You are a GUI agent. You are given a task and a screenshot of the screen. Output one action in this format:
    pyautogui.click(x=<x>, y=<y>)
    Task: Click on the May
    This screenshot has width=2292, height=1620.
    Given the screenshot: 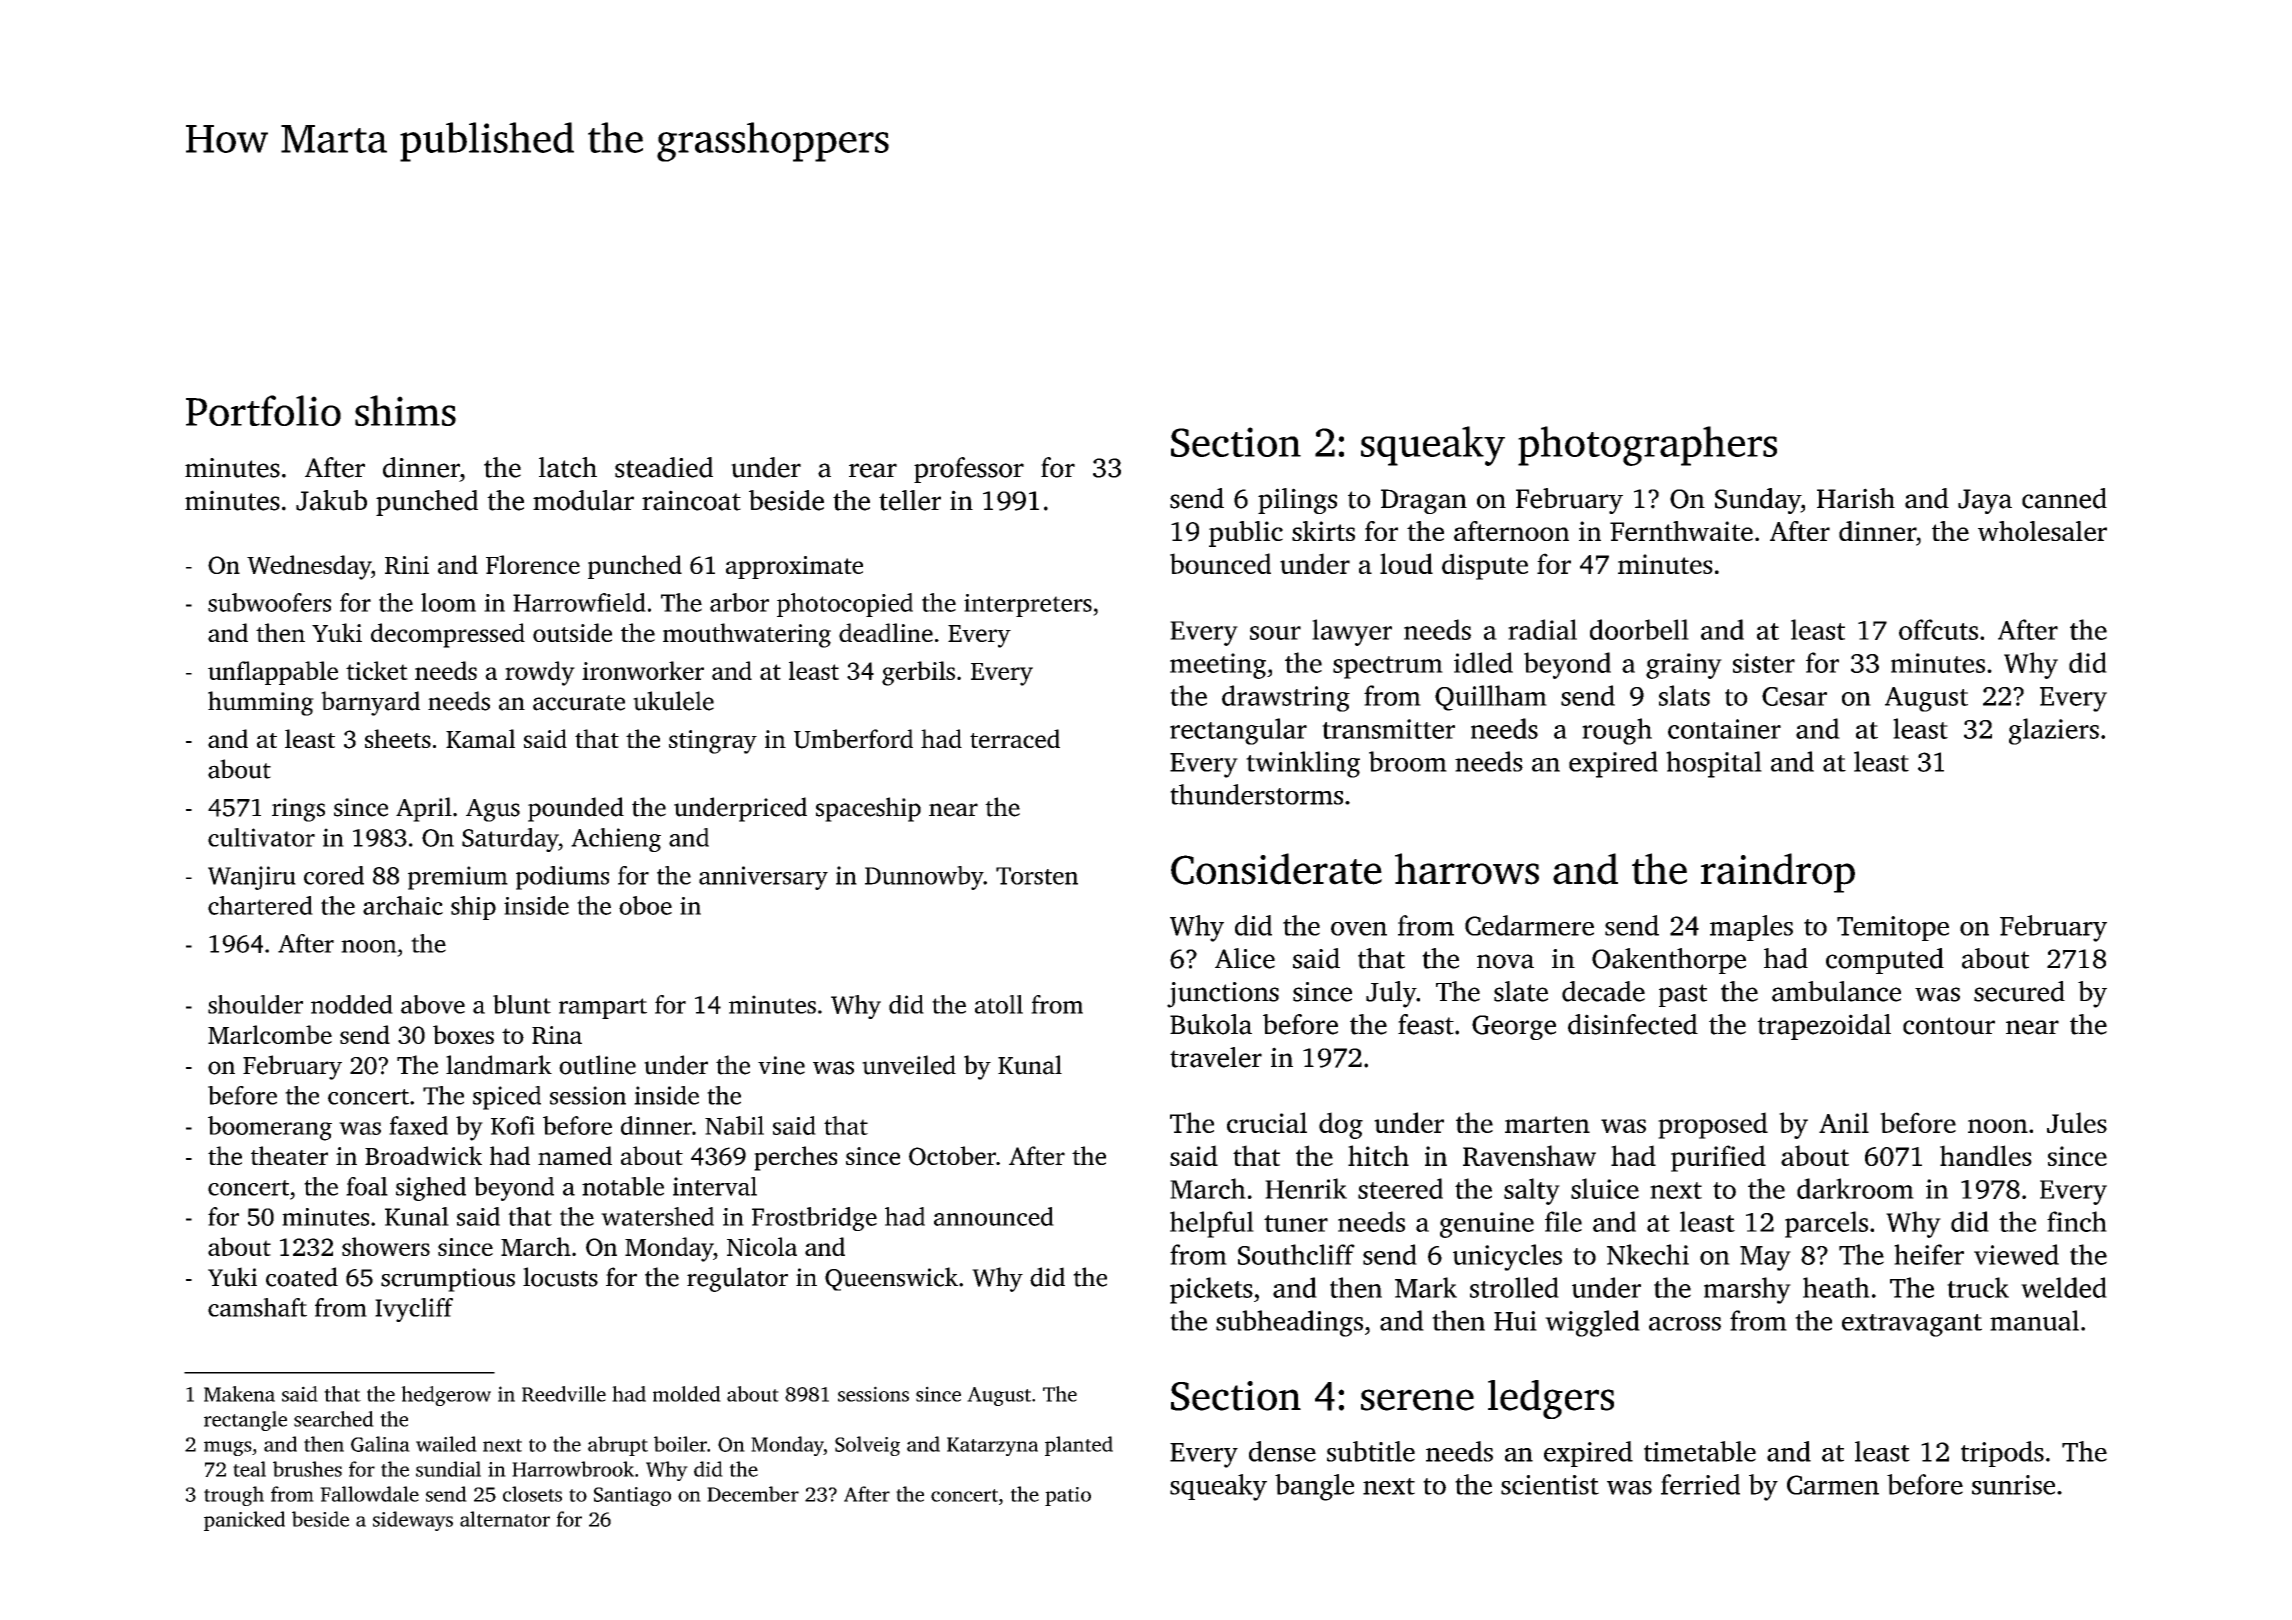 What is the action you would take?
    pyautogui.click(x=1765, y=1258)
